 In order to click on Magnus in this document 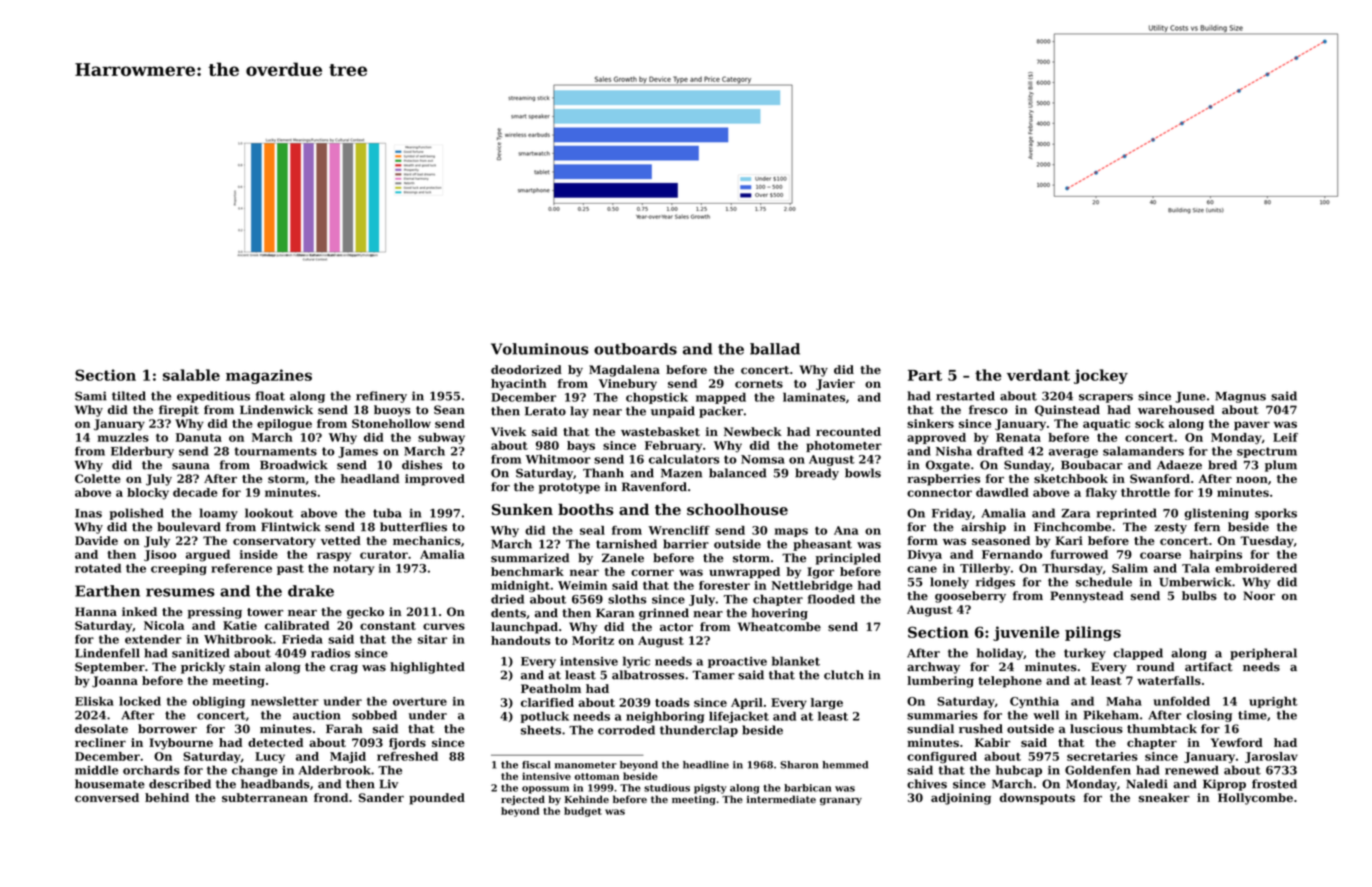, I will do `click(1240, 397)`.
